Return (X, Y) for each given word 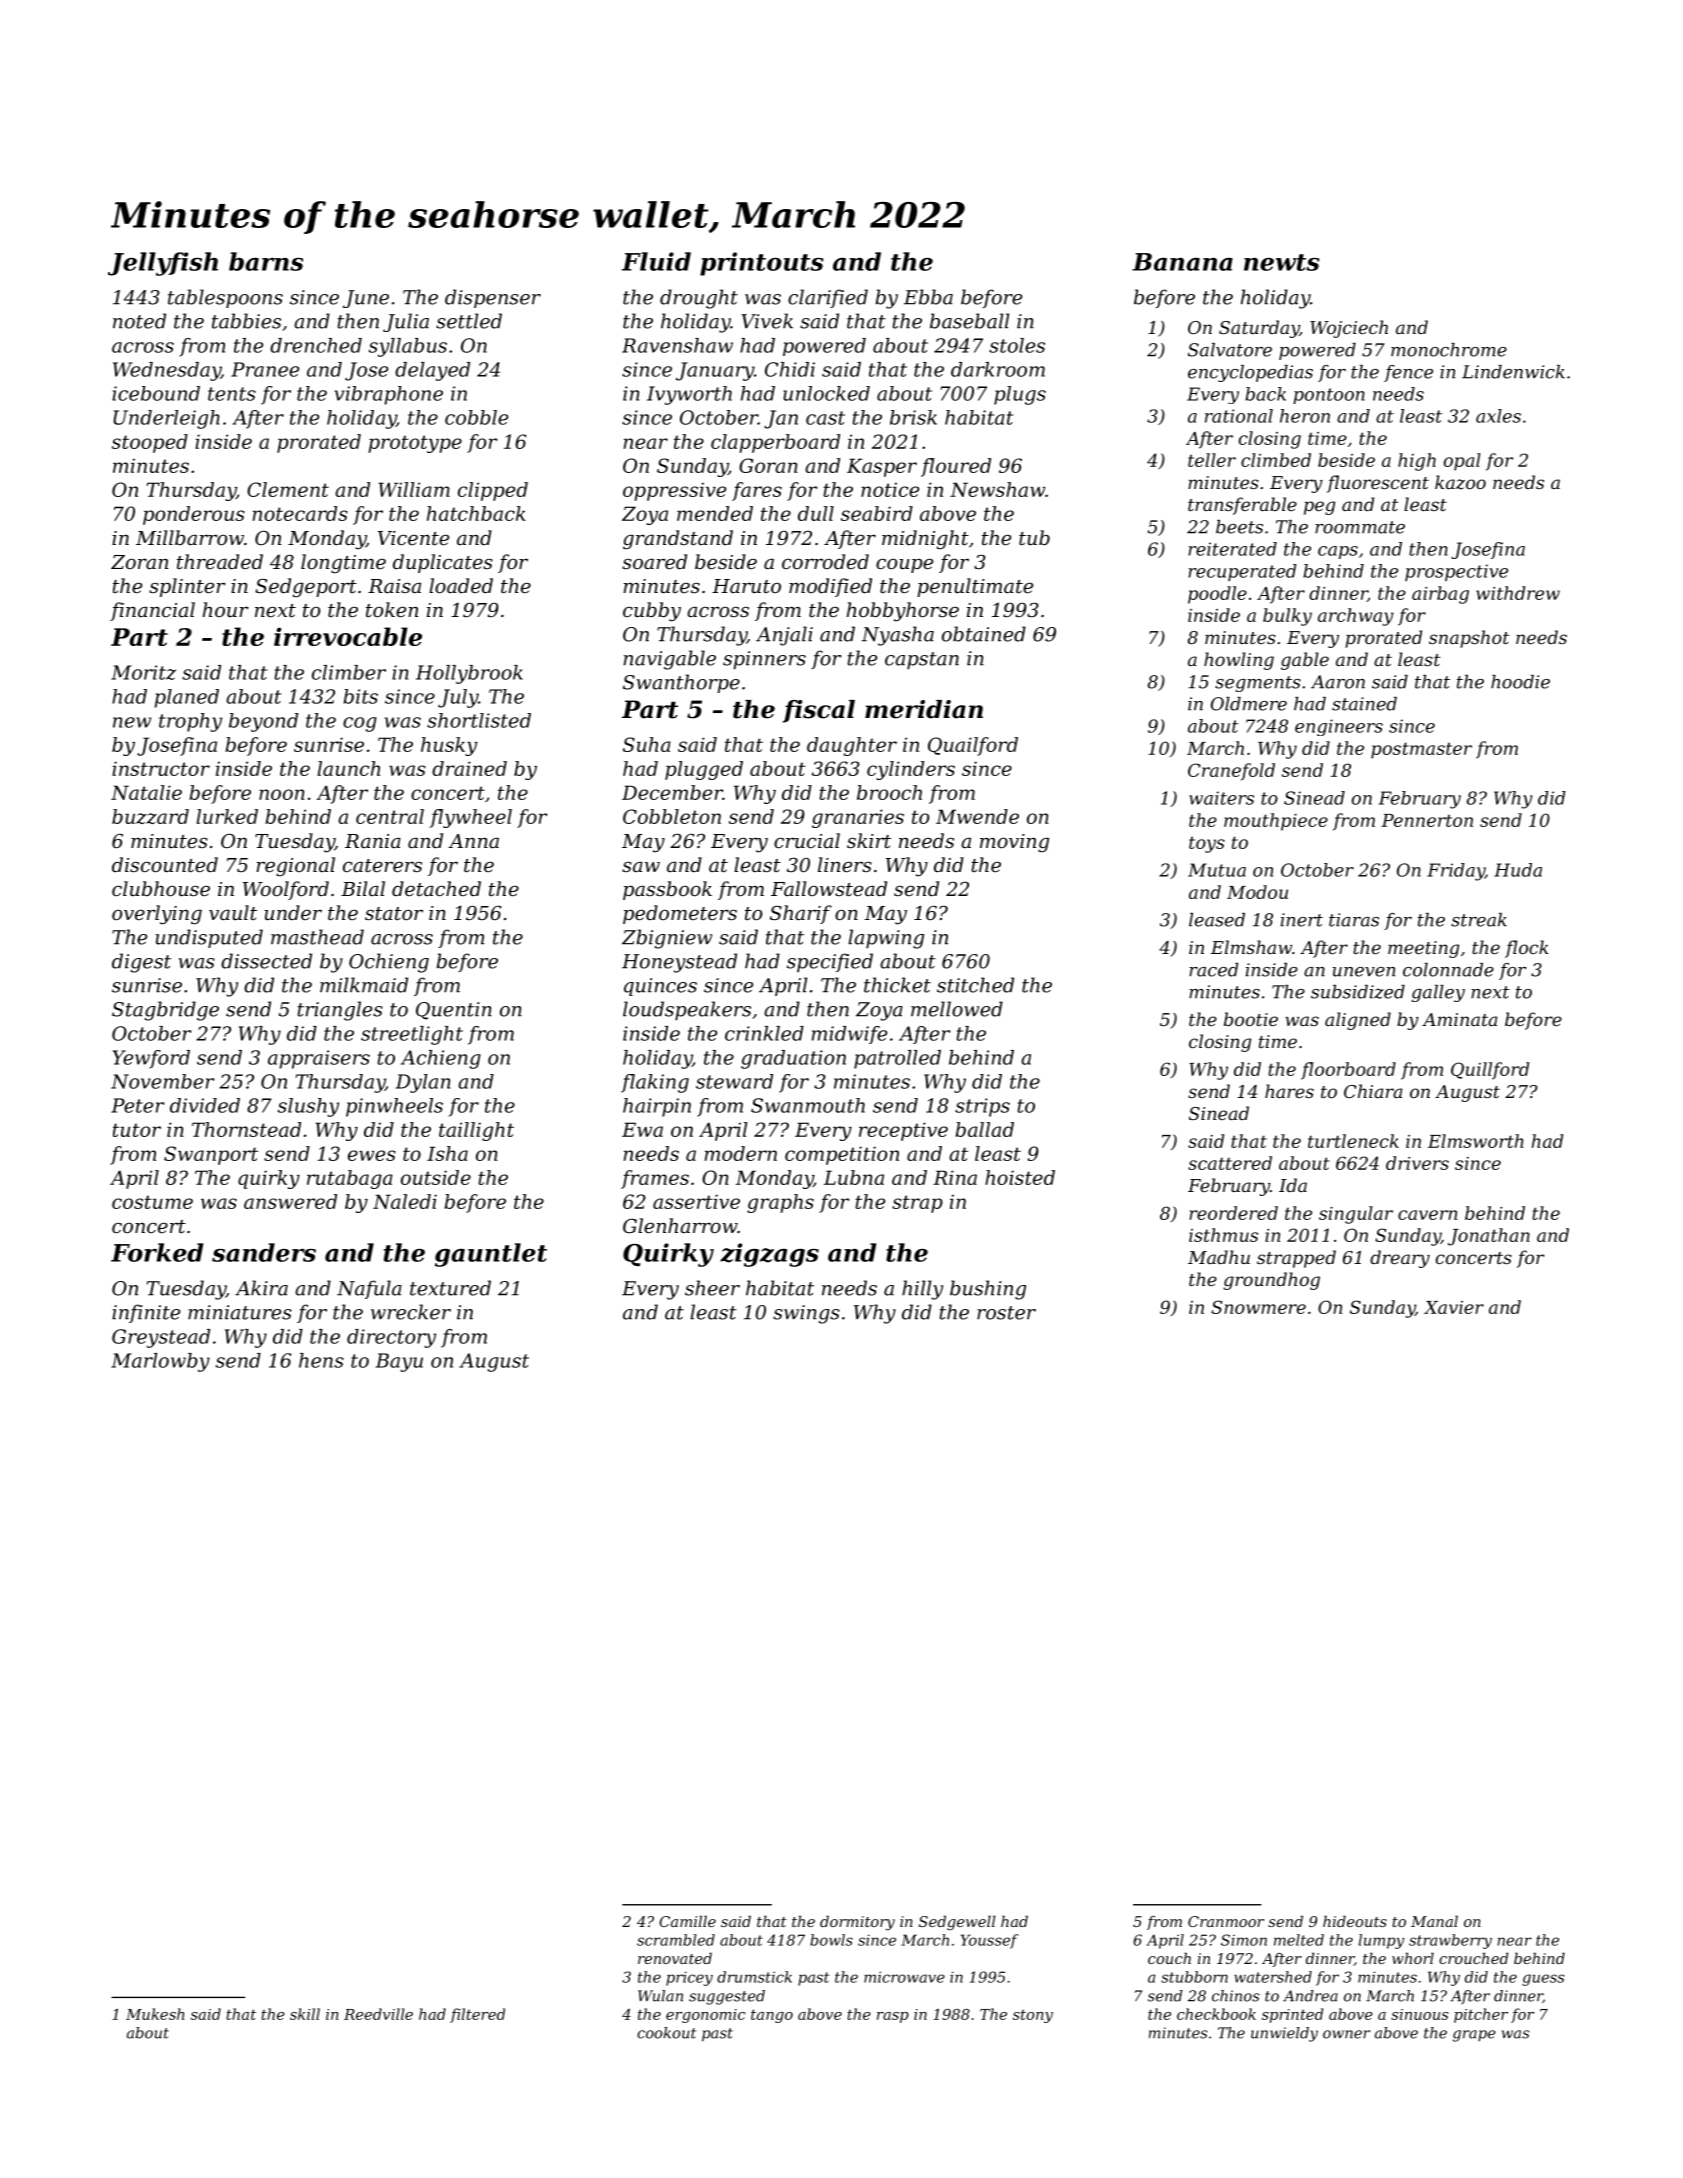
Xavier (1454, 1307)
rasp (893, 2017)
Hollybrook (469, 674)
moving (1014, 843)
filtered (477, 2015)
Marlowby (160, 1362)
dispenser (493, 298)
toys (1207, 844)
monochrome (1449, 350)
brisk (913, 417)
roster (1006, 1313)
